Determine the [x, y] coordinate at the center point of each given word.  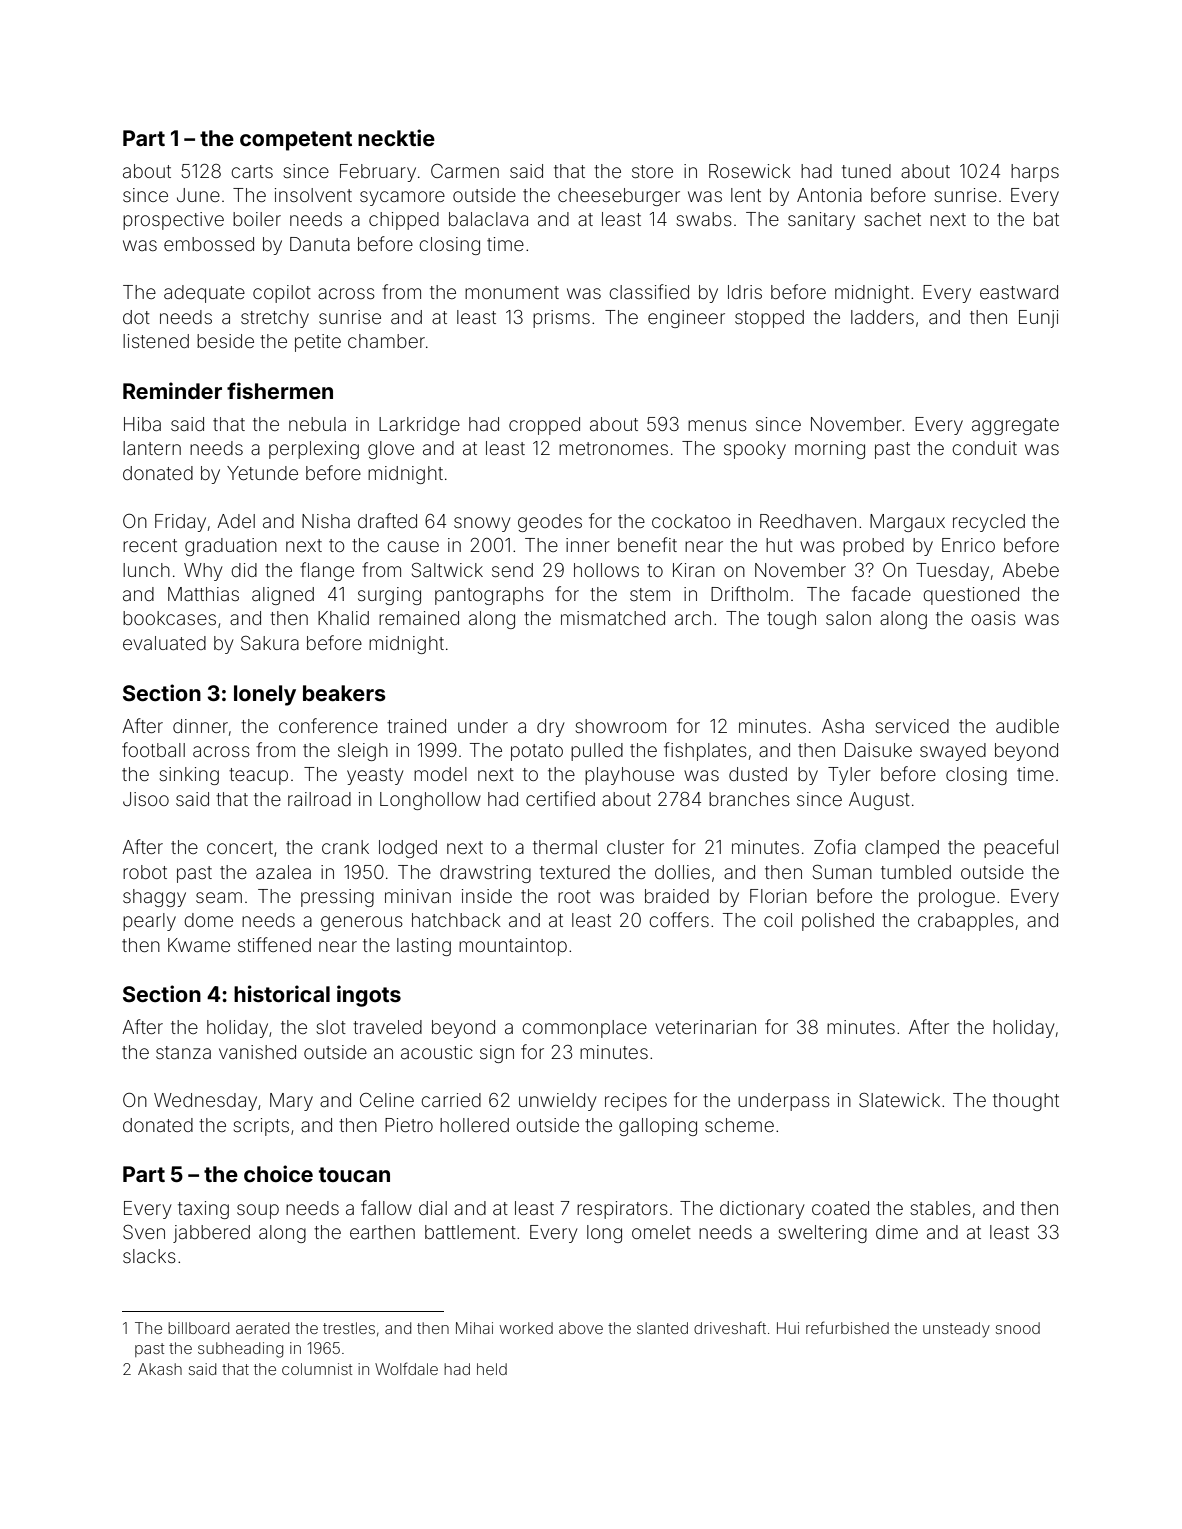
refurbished [847, 1327]
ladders [882, 317]
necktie [396, 137]
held [492, 1369]
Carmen [465, 171]
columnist [317, 1369]
